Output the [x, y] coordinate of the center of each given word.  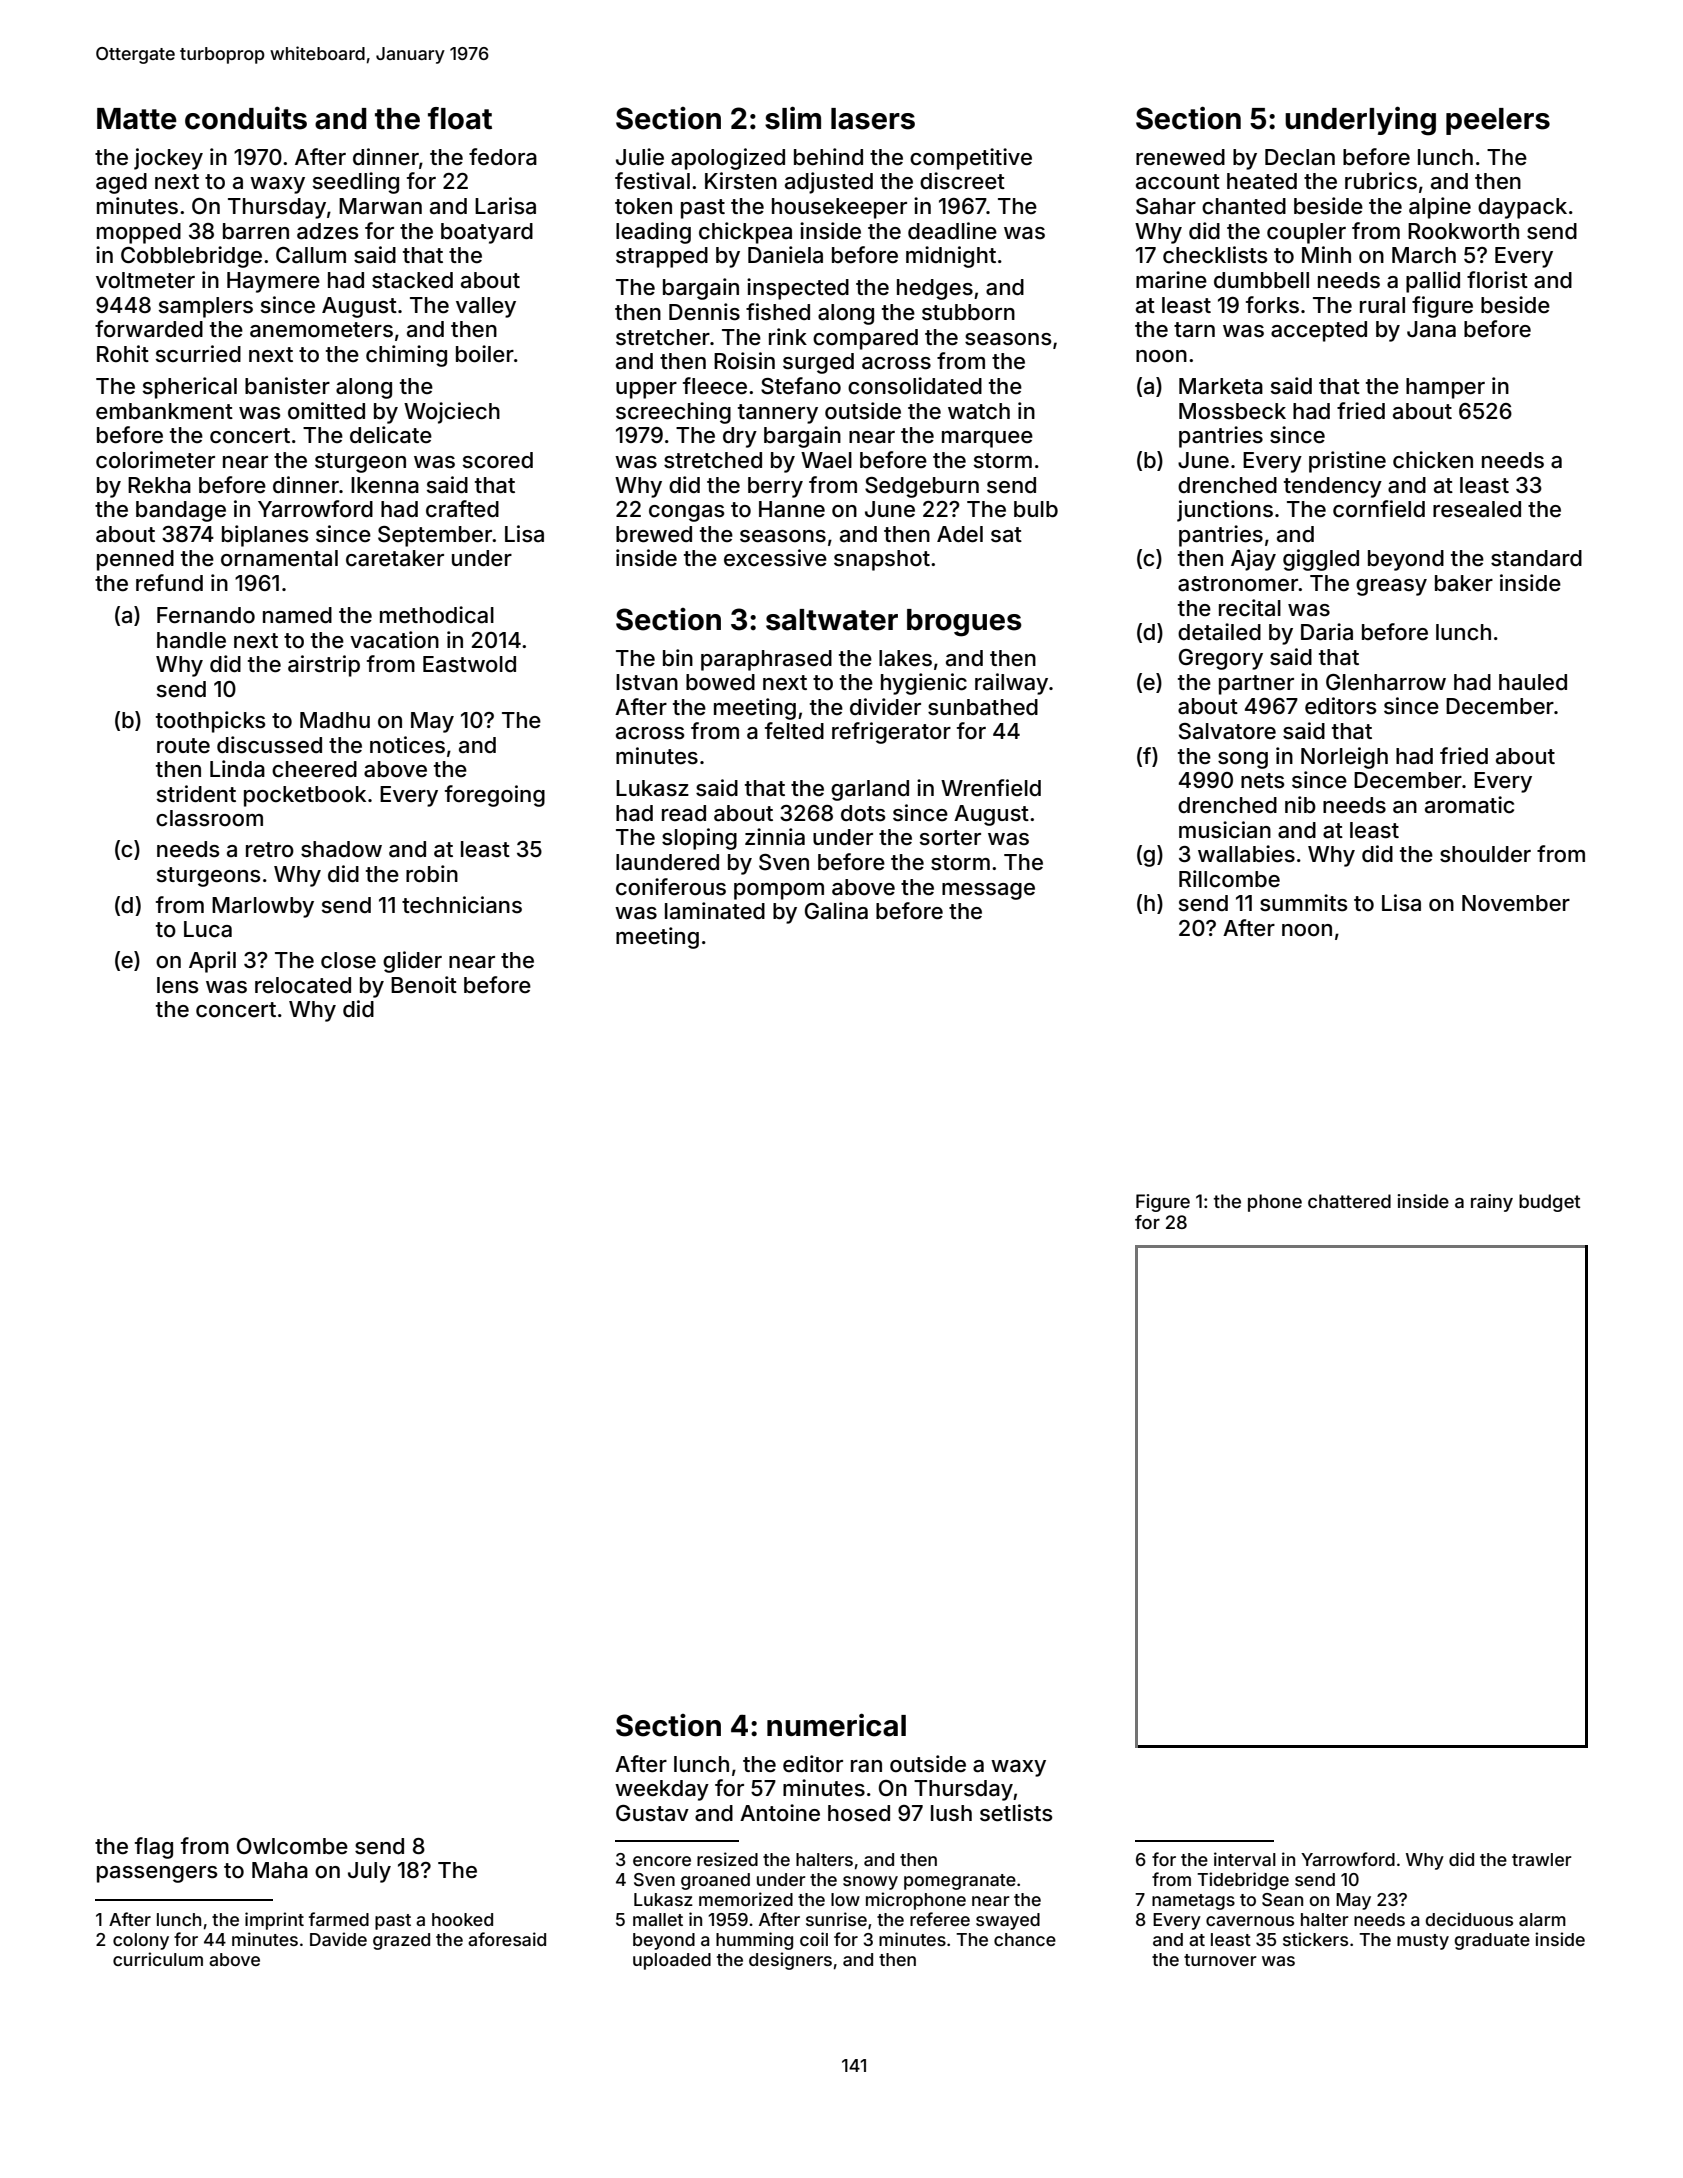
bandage [181, 511]
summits [1304, 903]
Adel [960, 534]
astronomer [1238, 584]
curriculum [158, 1959]
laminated [715, 911]
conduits [246, 118]
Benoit [424, 985]
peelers [1498, 121]
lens [178, 985]
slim [793, 118]
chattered [1349, 1201]
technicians [462, 905]
